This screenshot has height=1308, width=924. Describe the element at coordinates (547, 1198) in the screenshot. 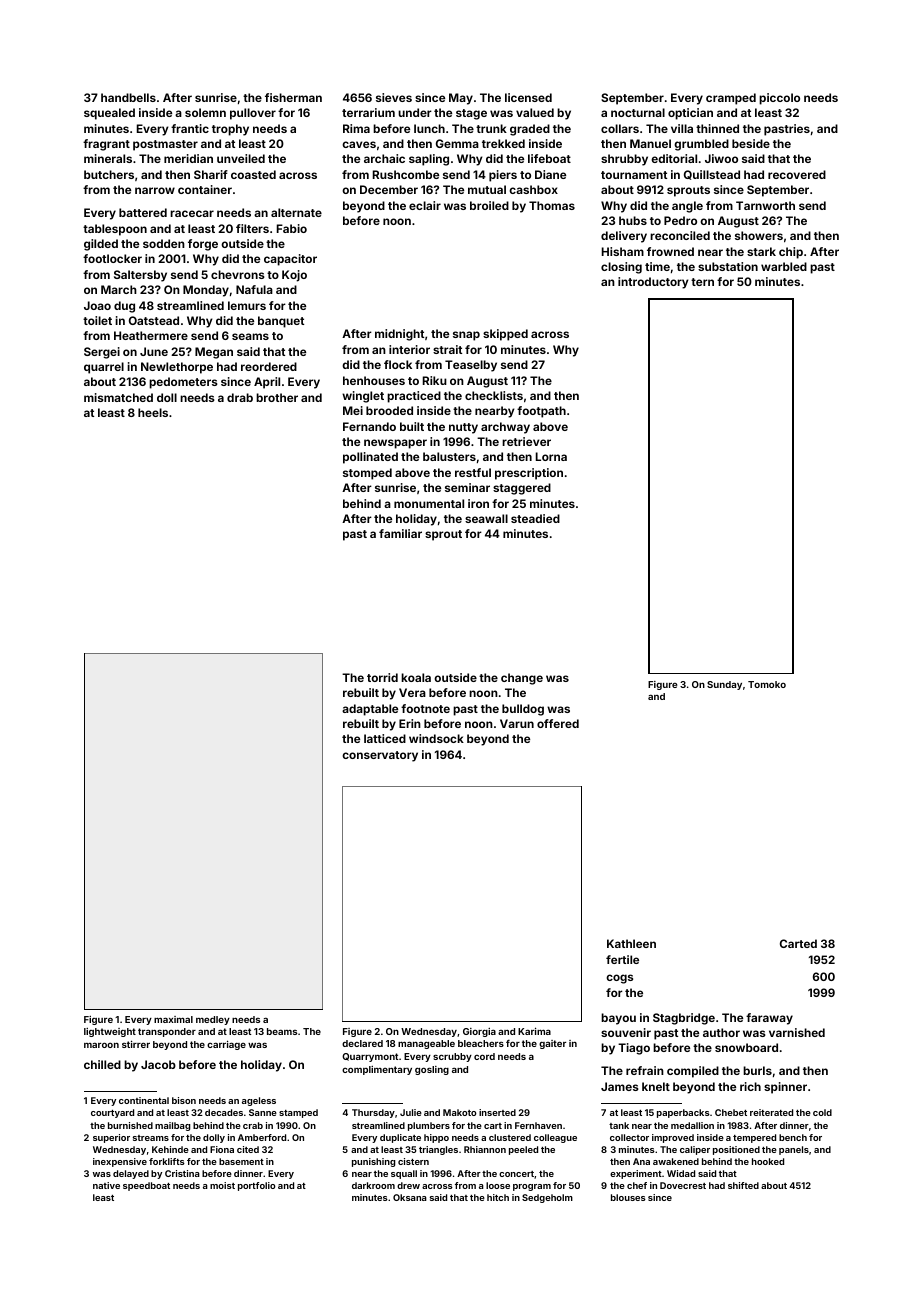

I see `Sedgeholm` at that location.
